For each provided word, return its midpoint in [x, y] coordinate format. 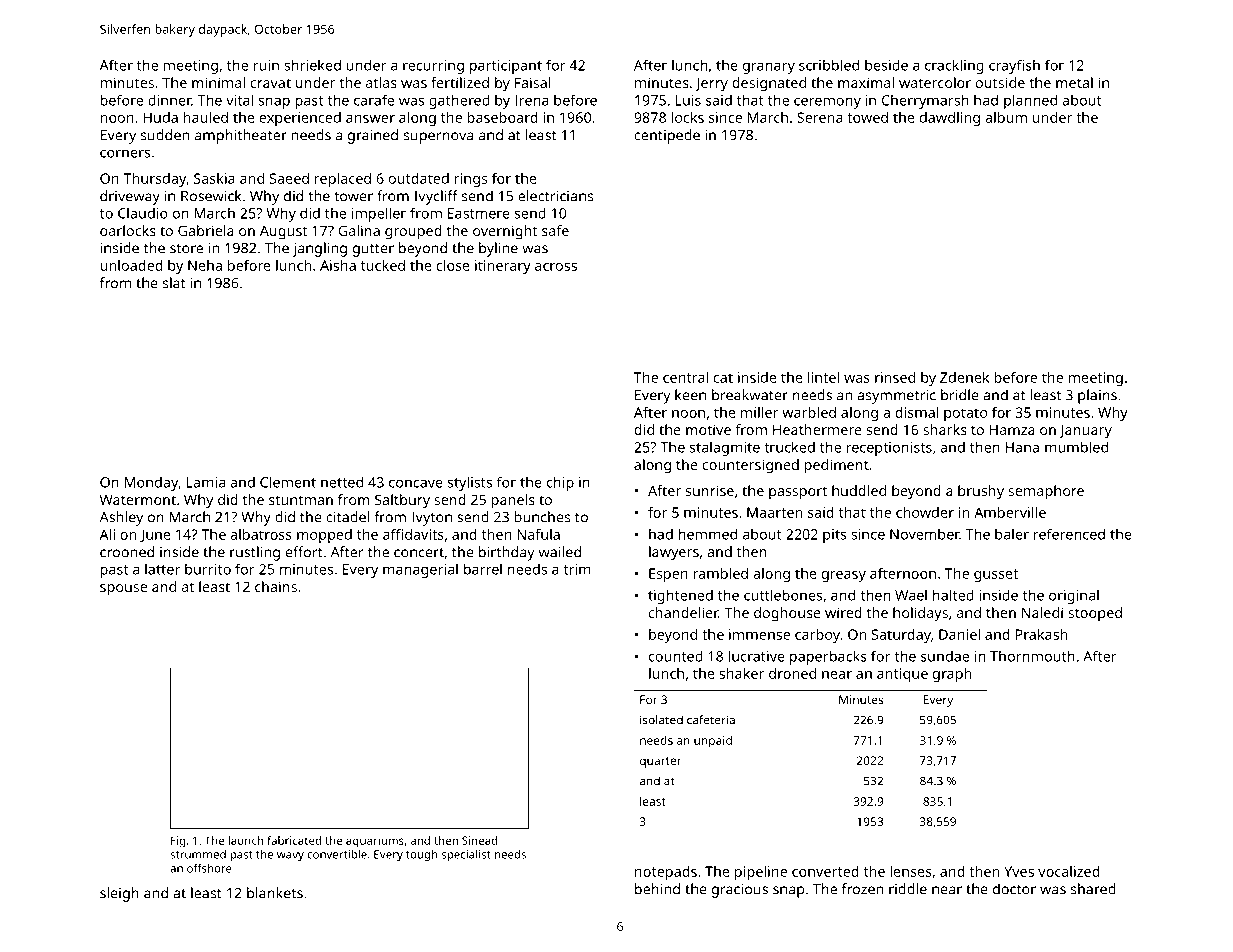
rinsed [895, 377]
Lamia [205, 482]
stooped [1095, 614]
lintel [823, 377]
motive [708, 429]
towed [867, 117]
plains [1097, 396]
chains [276, 586]
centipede [667, 136]
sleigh [119, 894]
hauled [205, 117]
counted [676, 656]
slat [174, 283]
